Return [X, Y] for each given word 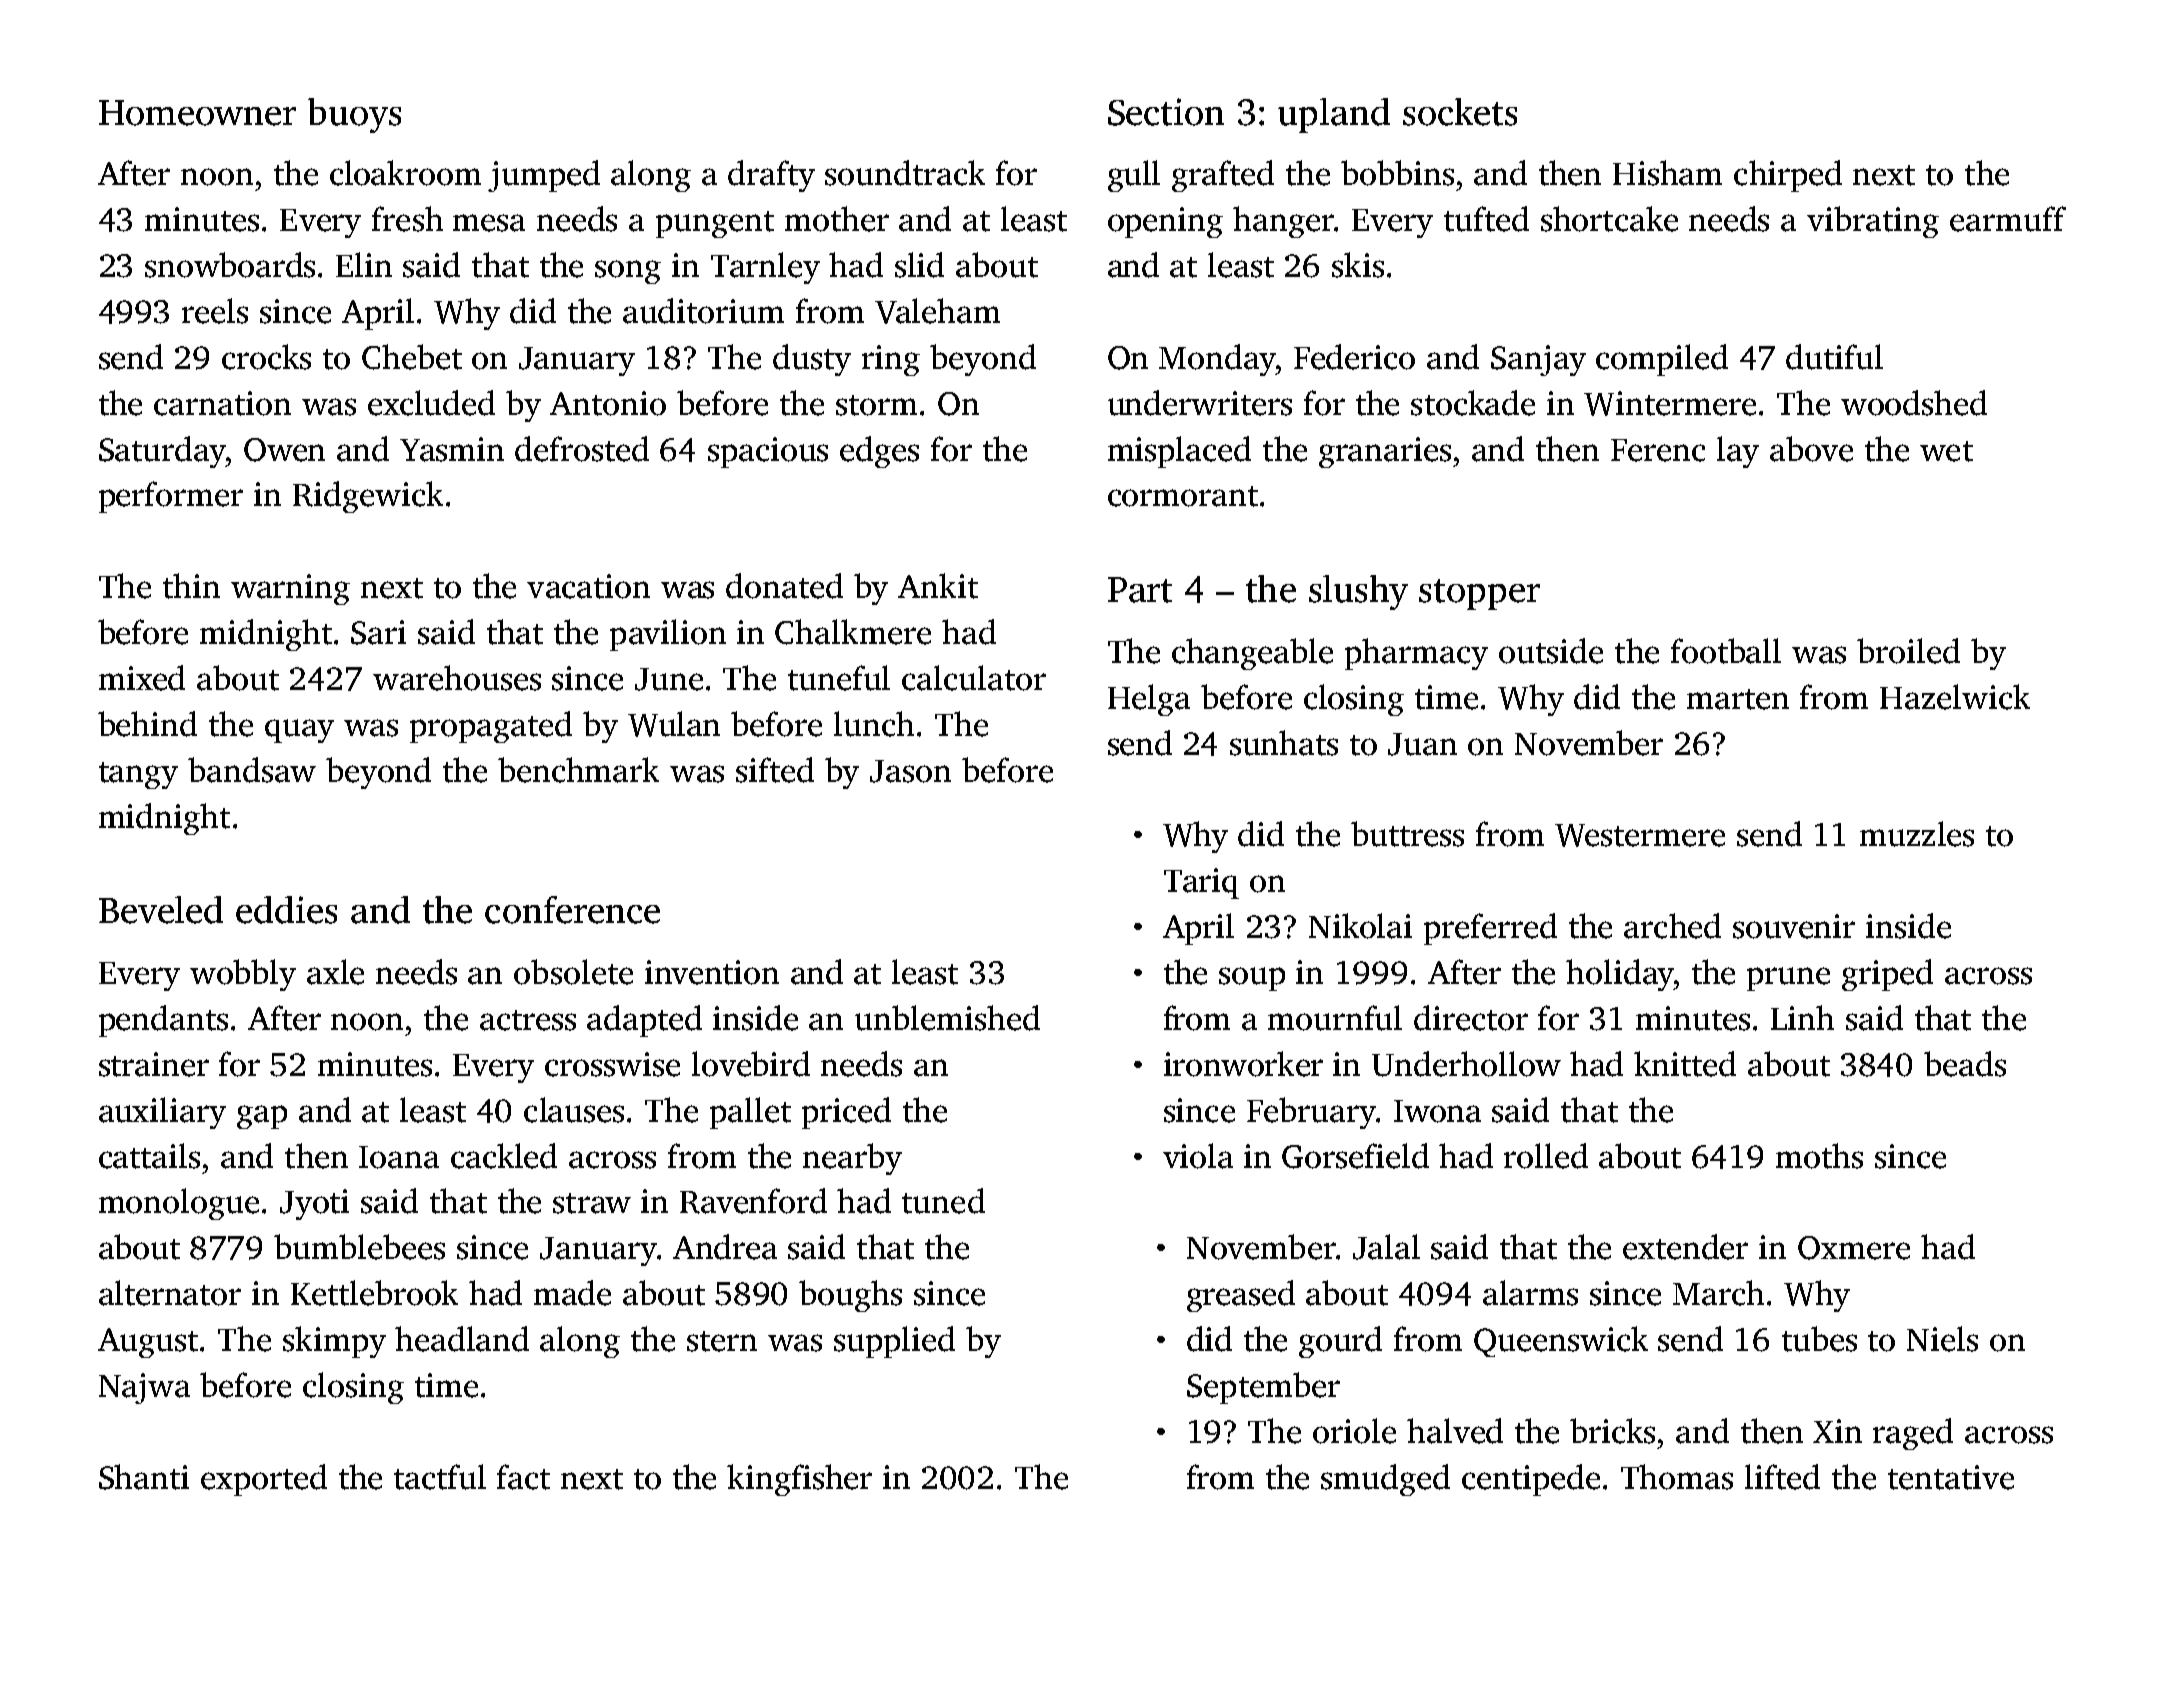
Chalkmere [853, 632]
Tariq [1201, 883]
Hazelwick [1955, 697]
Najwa [144, 1388]
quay [299, 731]
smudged [1385, 1480]
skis [1358, 265]
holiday [1620, 975]
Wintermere [1670, 403]
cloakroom [405, 173]
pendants [163, 1021]
